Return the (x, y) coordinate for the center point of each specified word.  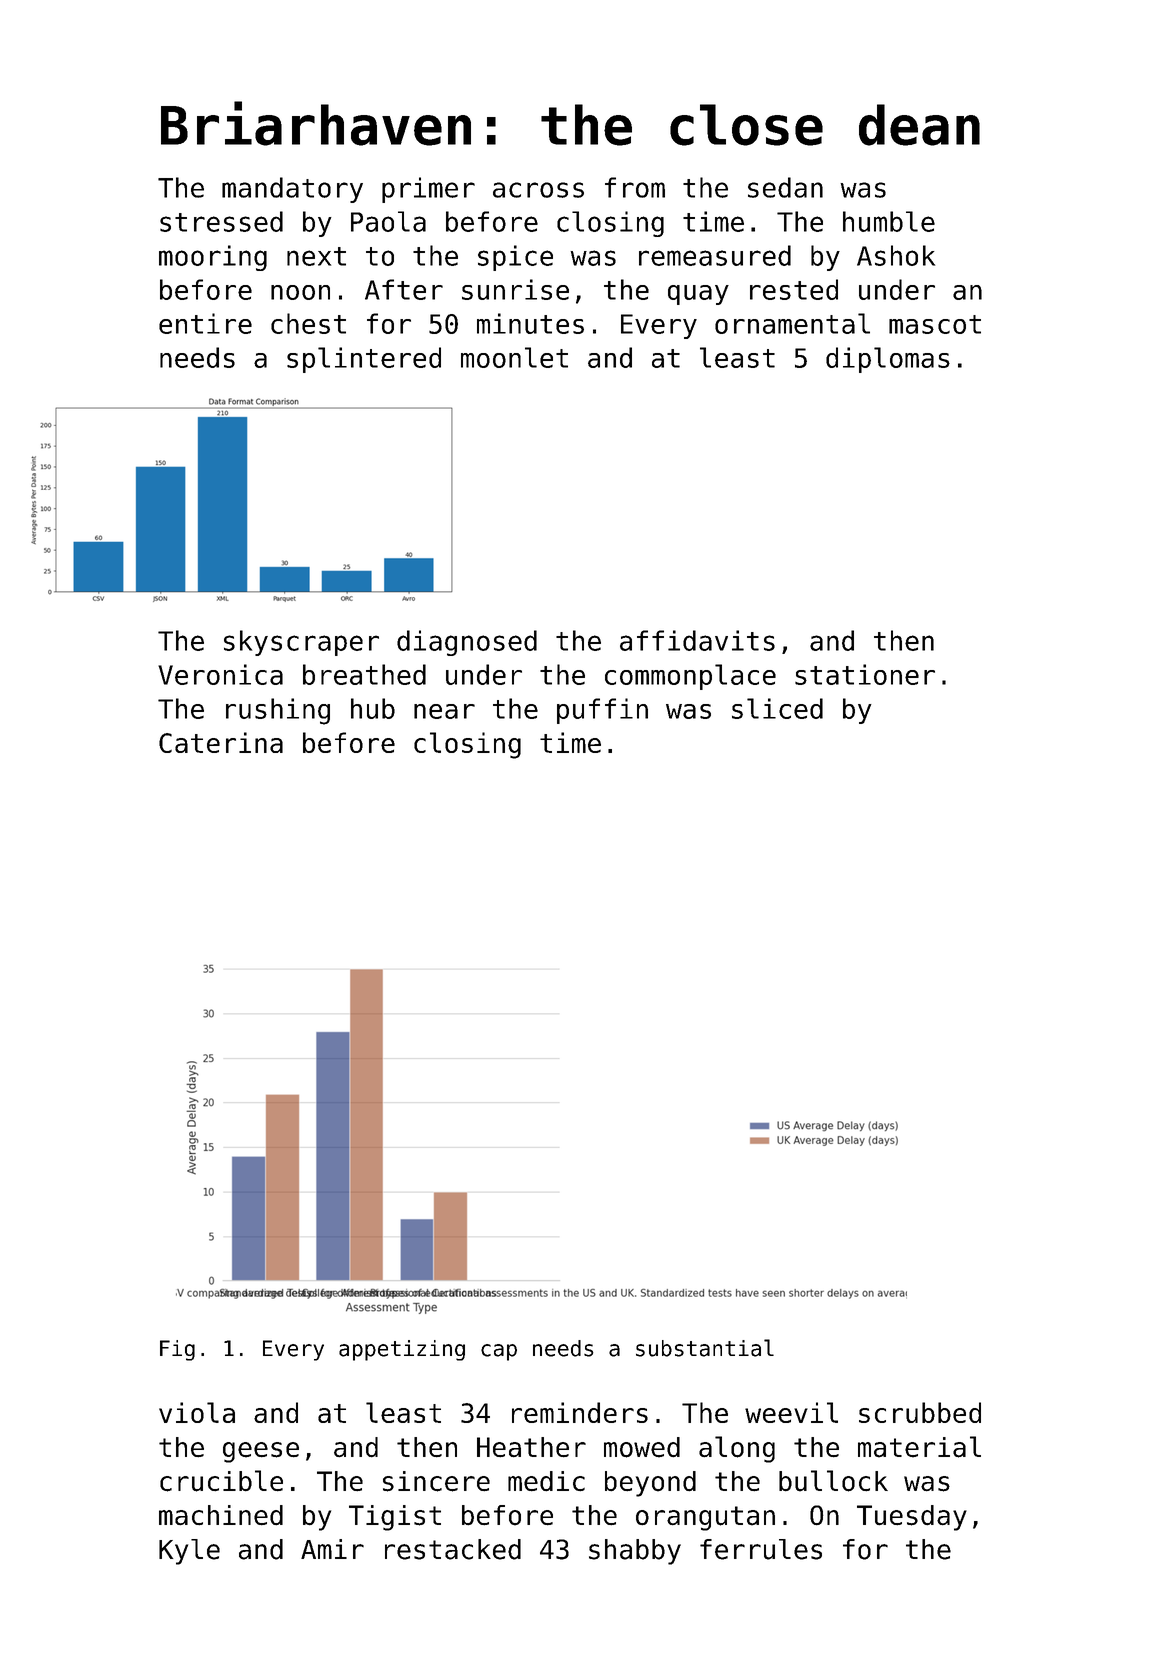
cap (499, 1352)
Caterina (221, 742)
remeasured (715, 255)
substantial (705, 1348)
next (316, 256)
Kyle (189, 1552)
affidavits (697, 640)
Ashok (896, 255)
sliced (777, 708)
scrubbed (920, 1412)
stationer (865, 674)
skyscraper (301, 643)
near (444, 711)
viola (197, 1412)
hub (373, 708)
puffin (602, 711)
